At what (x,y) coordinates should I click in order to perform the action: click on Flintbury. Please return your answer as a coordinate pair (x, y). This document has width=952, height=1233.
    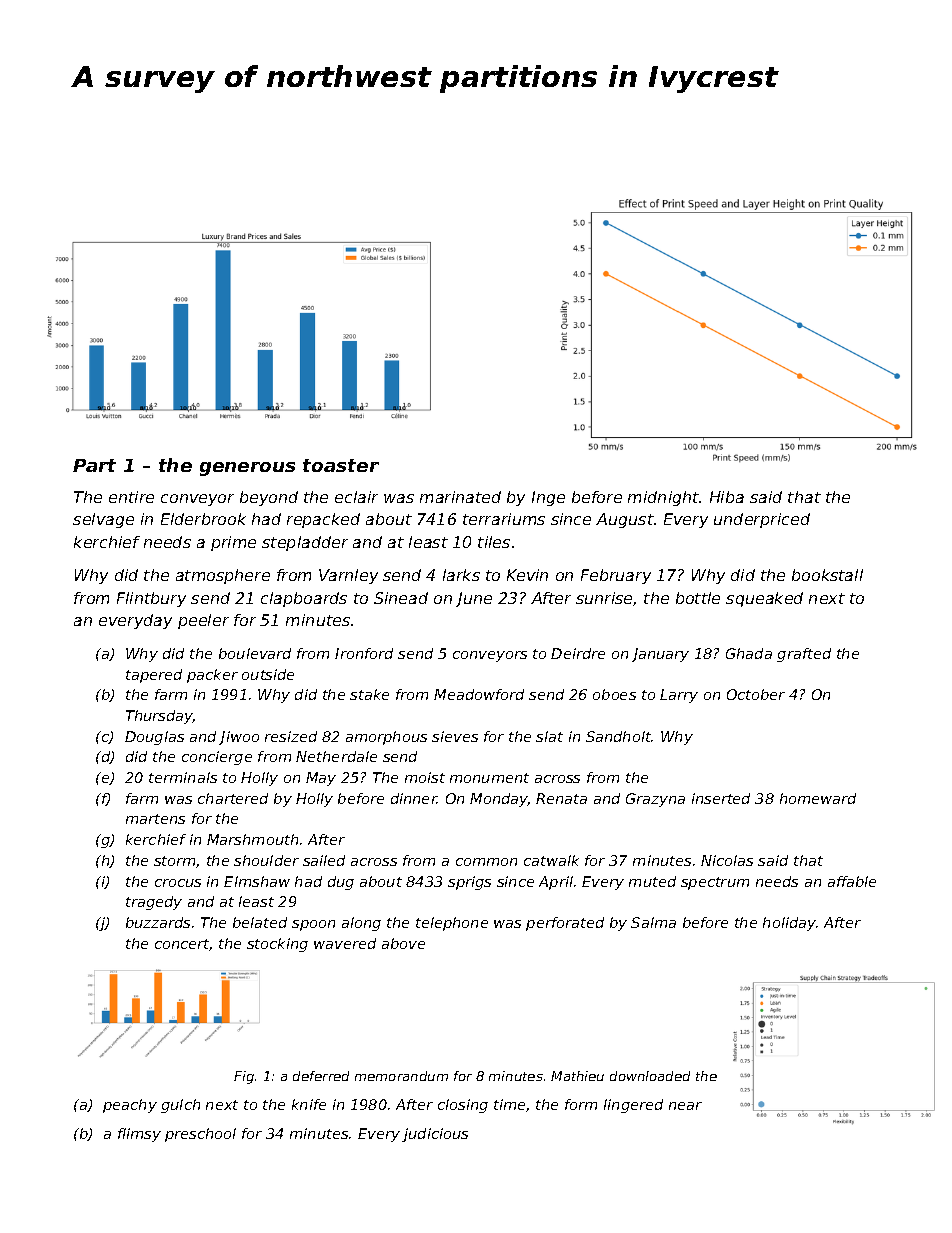
    Looking at the image, I should click on (151, 599).
